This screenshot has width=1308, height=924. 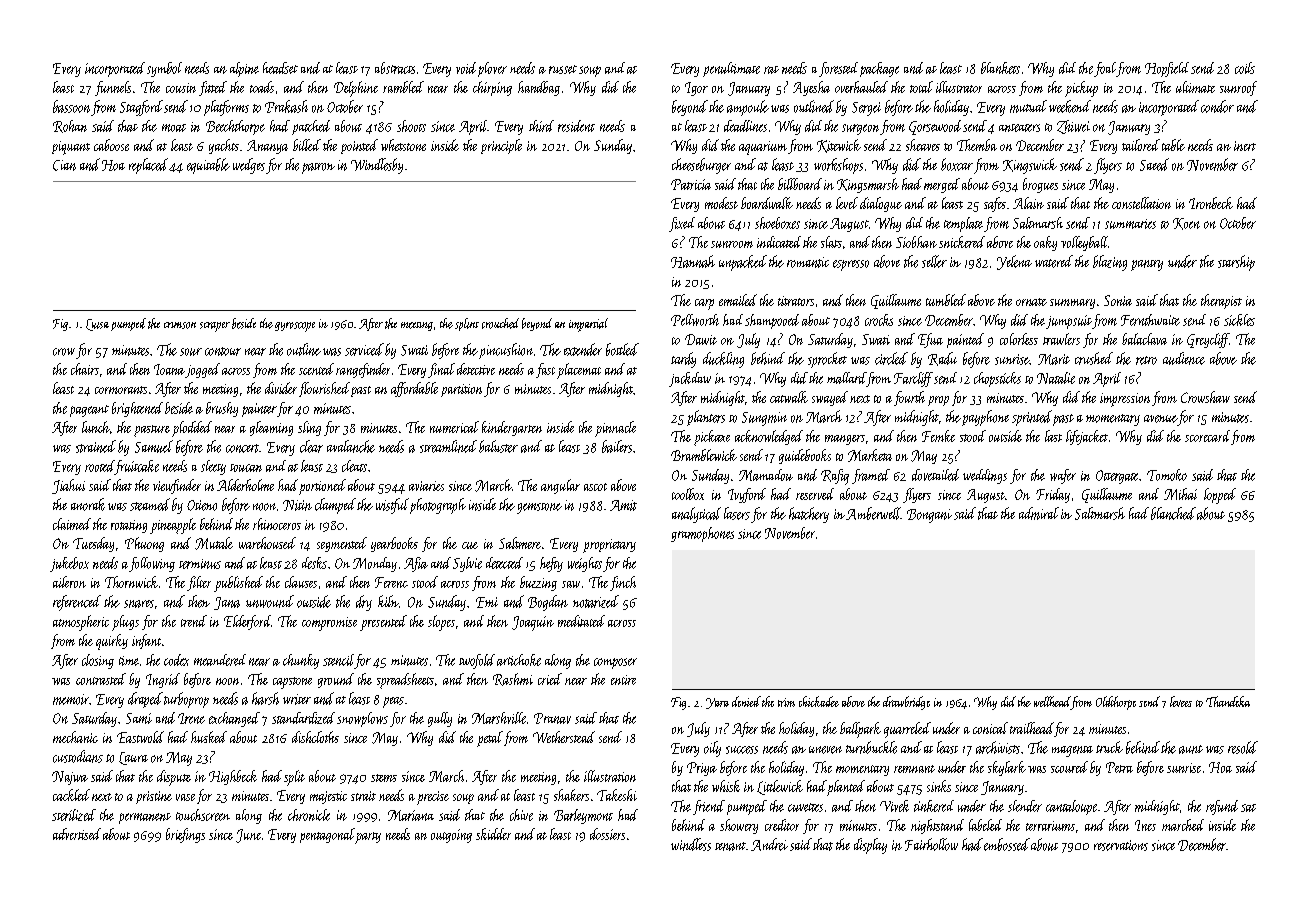 What do you see at coordinates (191, 352) in the screenshot?
I see `sour` at bounding box center [191, 352].
